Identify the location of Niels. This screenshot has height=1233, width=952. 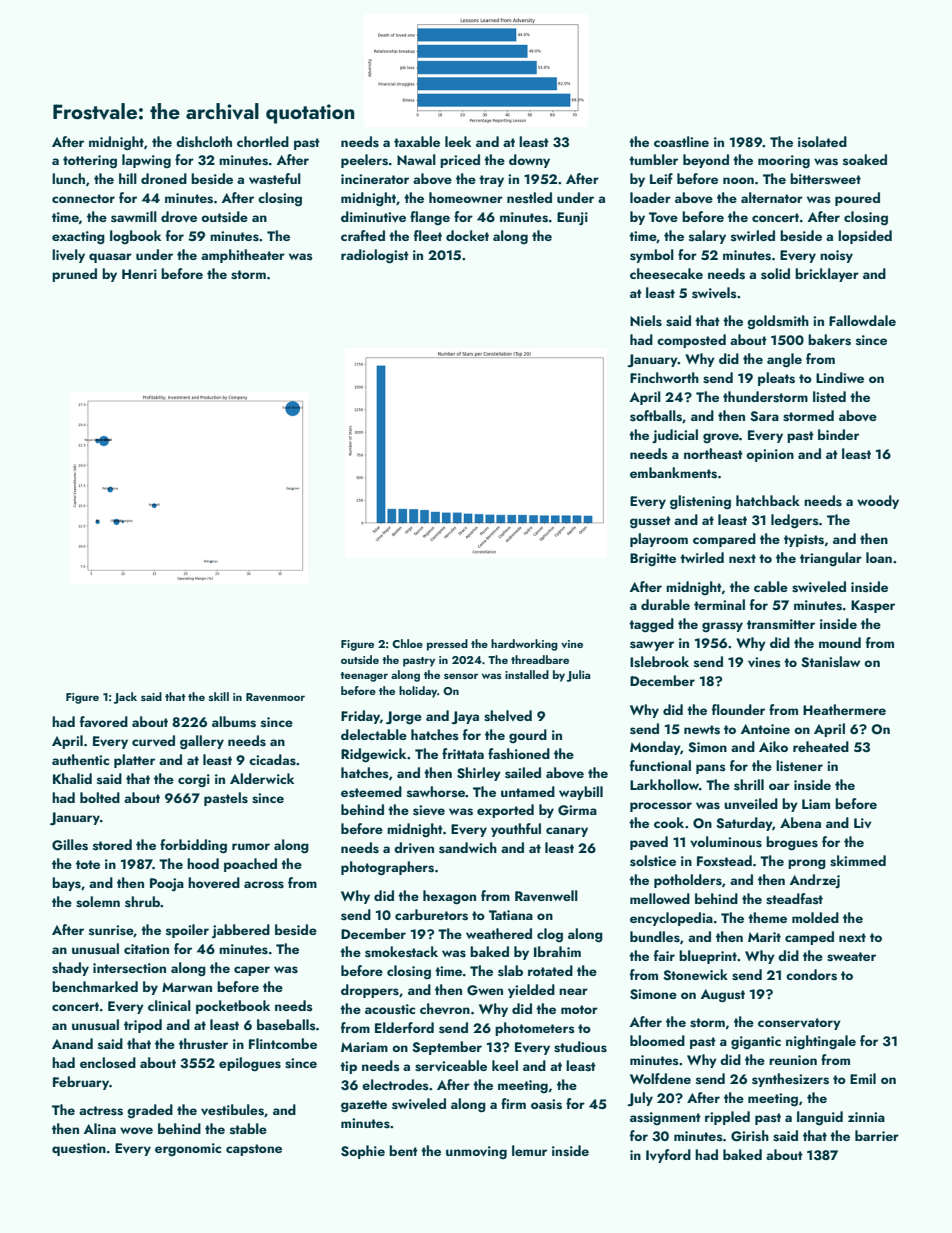
(646, 321).
